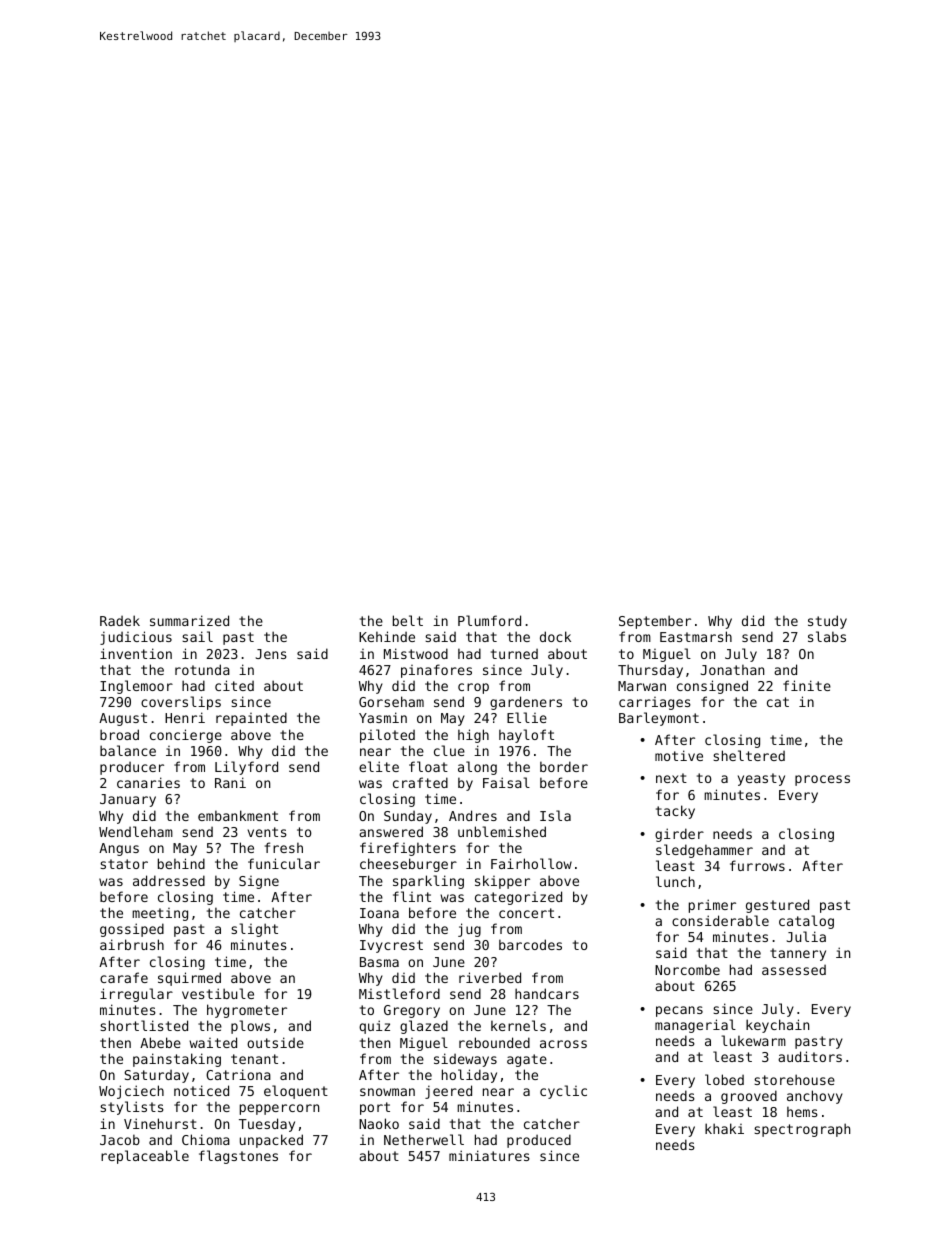  What do you see at coordinates (416, 653) in the image?
I see `Mistwood` at bounding box center [416, 653].
